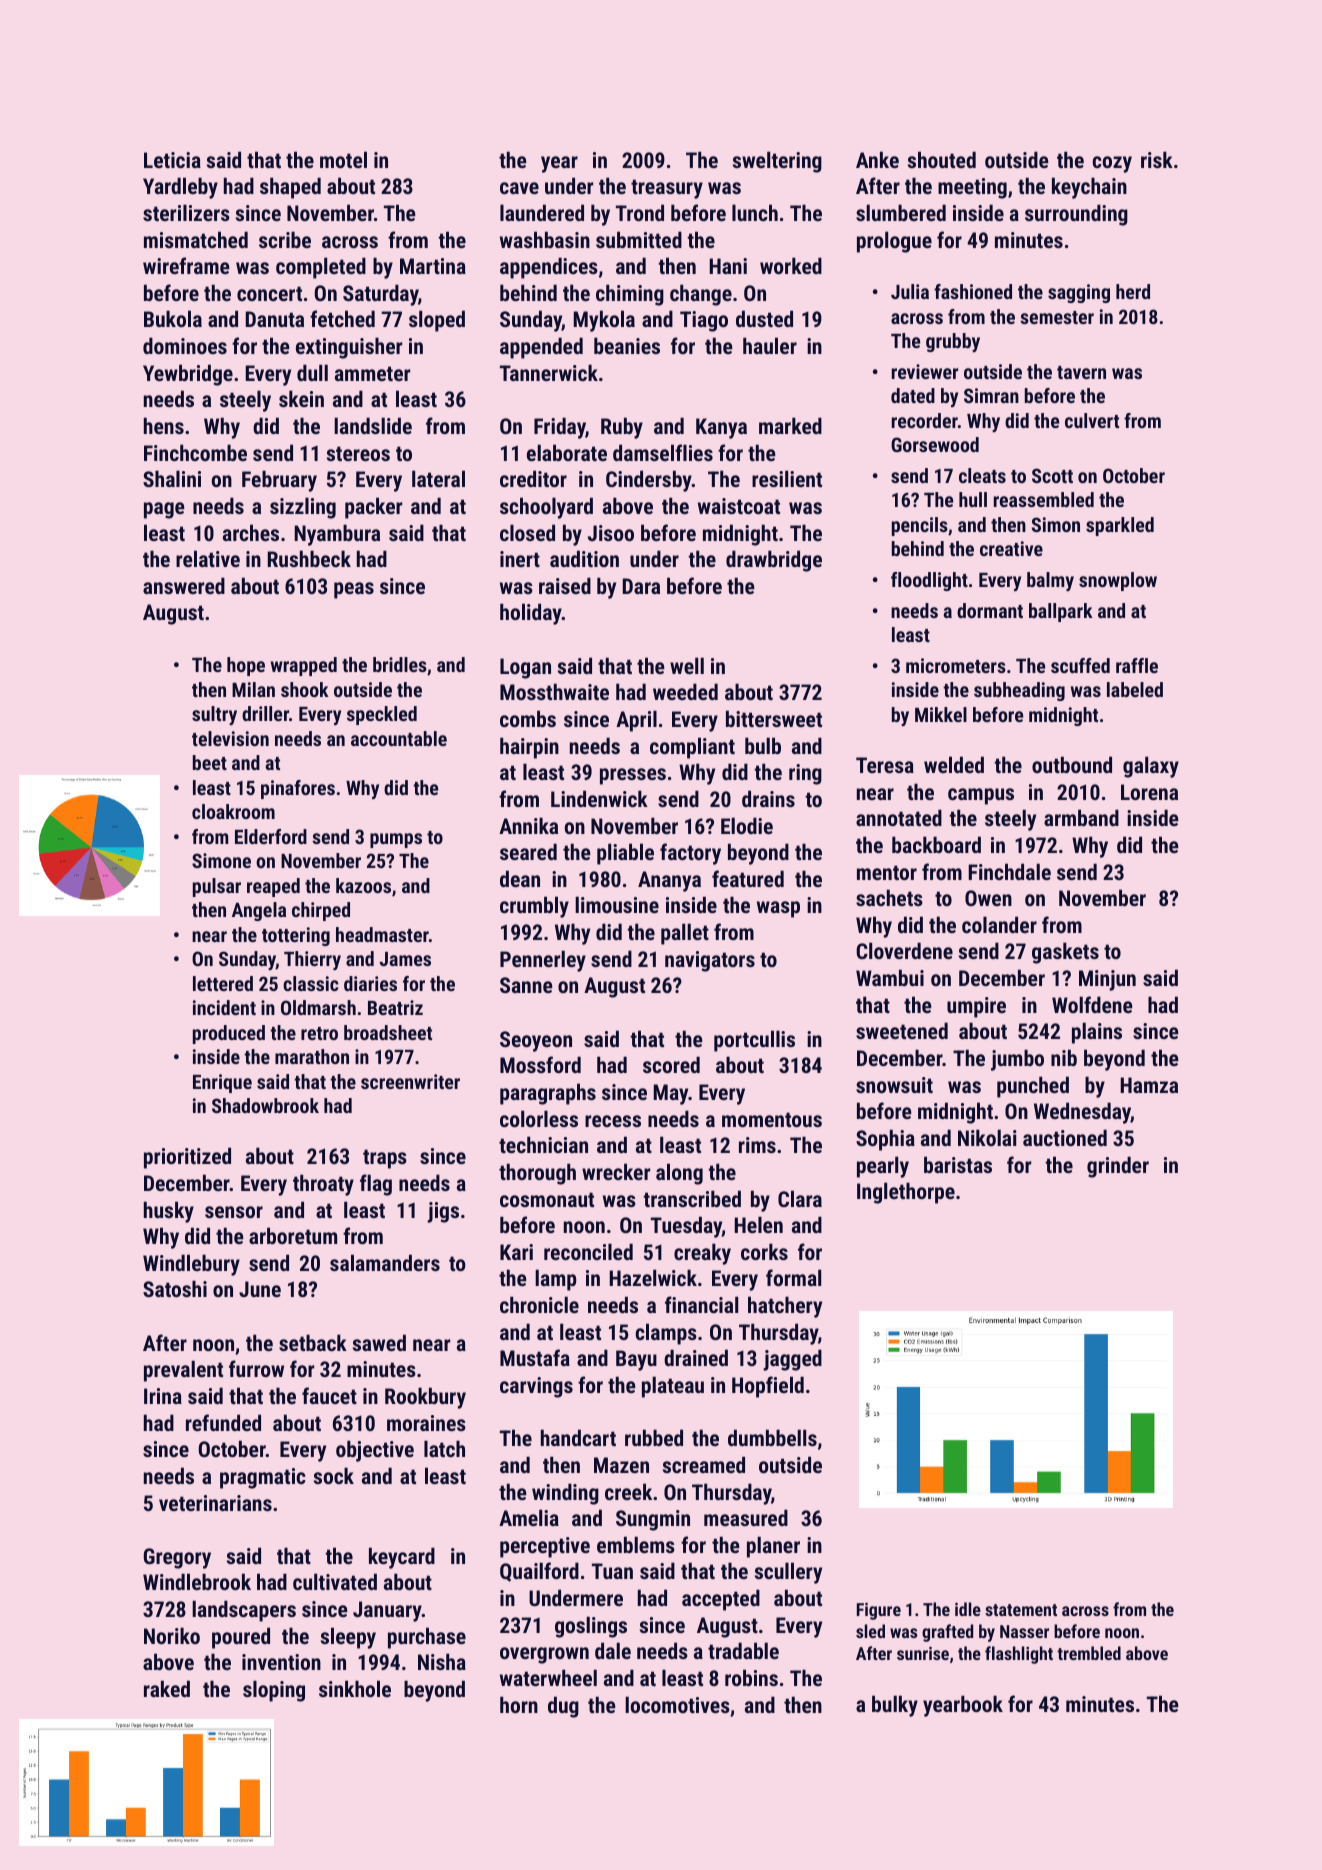 The height and width of the screenshot is (1870, 1322). Describe the element at coordinates (305, 689) in the screenshot. I see `shook` at that location.
